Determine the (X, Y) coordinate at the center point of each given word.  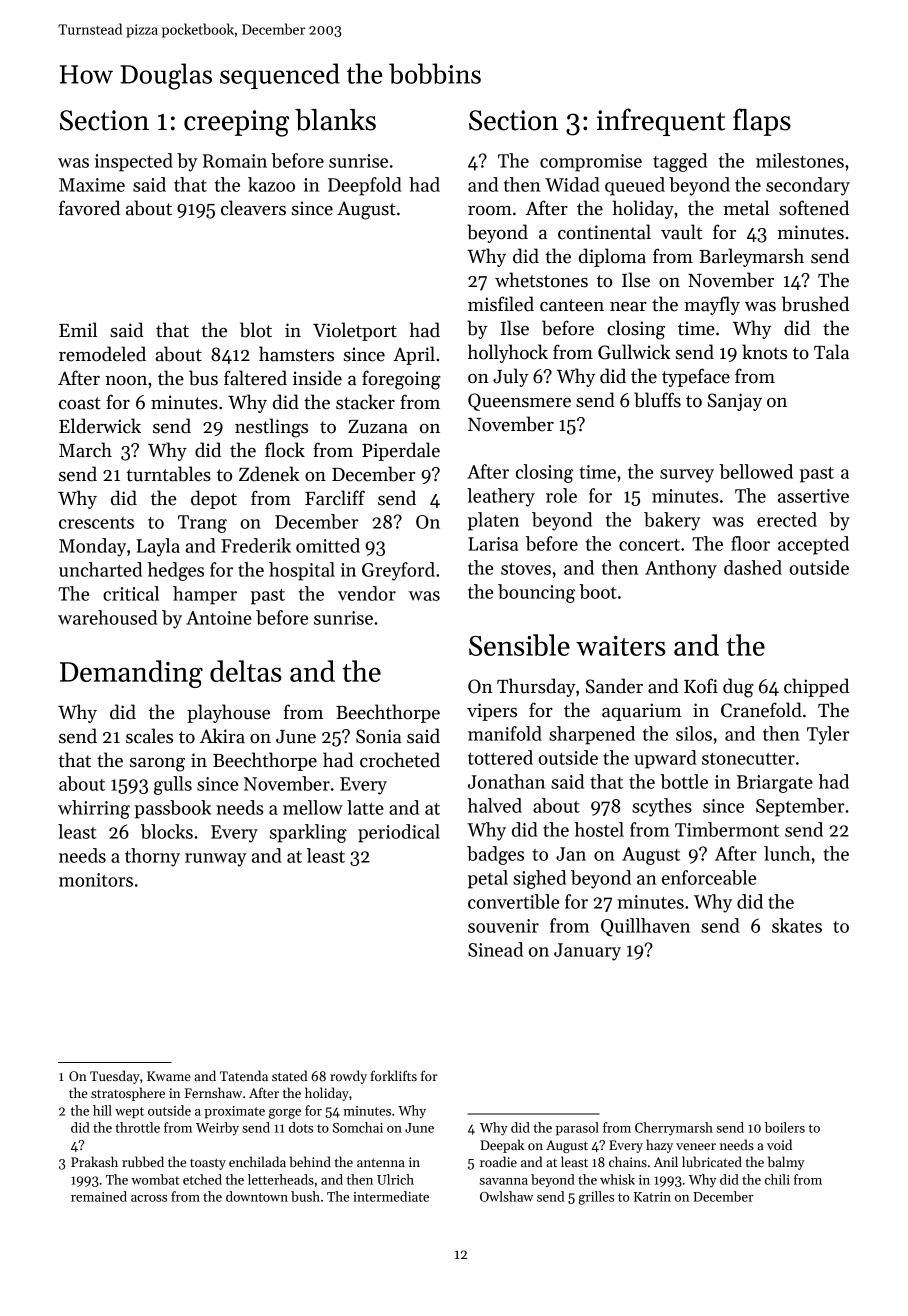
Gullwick (634, 352)
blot (256, 330)
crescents (96, 523)
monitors (96, 880)
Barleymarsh (751, 257)
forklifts (394, 1075)
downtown (257, 1196)
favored (89, 208)
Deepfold (365, 186)
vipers (492, 712)
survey (687, 476)
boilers (785, 1127)
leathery (501, 497)
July (511, 377)
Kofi (701, 686)
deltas (246, 671)
